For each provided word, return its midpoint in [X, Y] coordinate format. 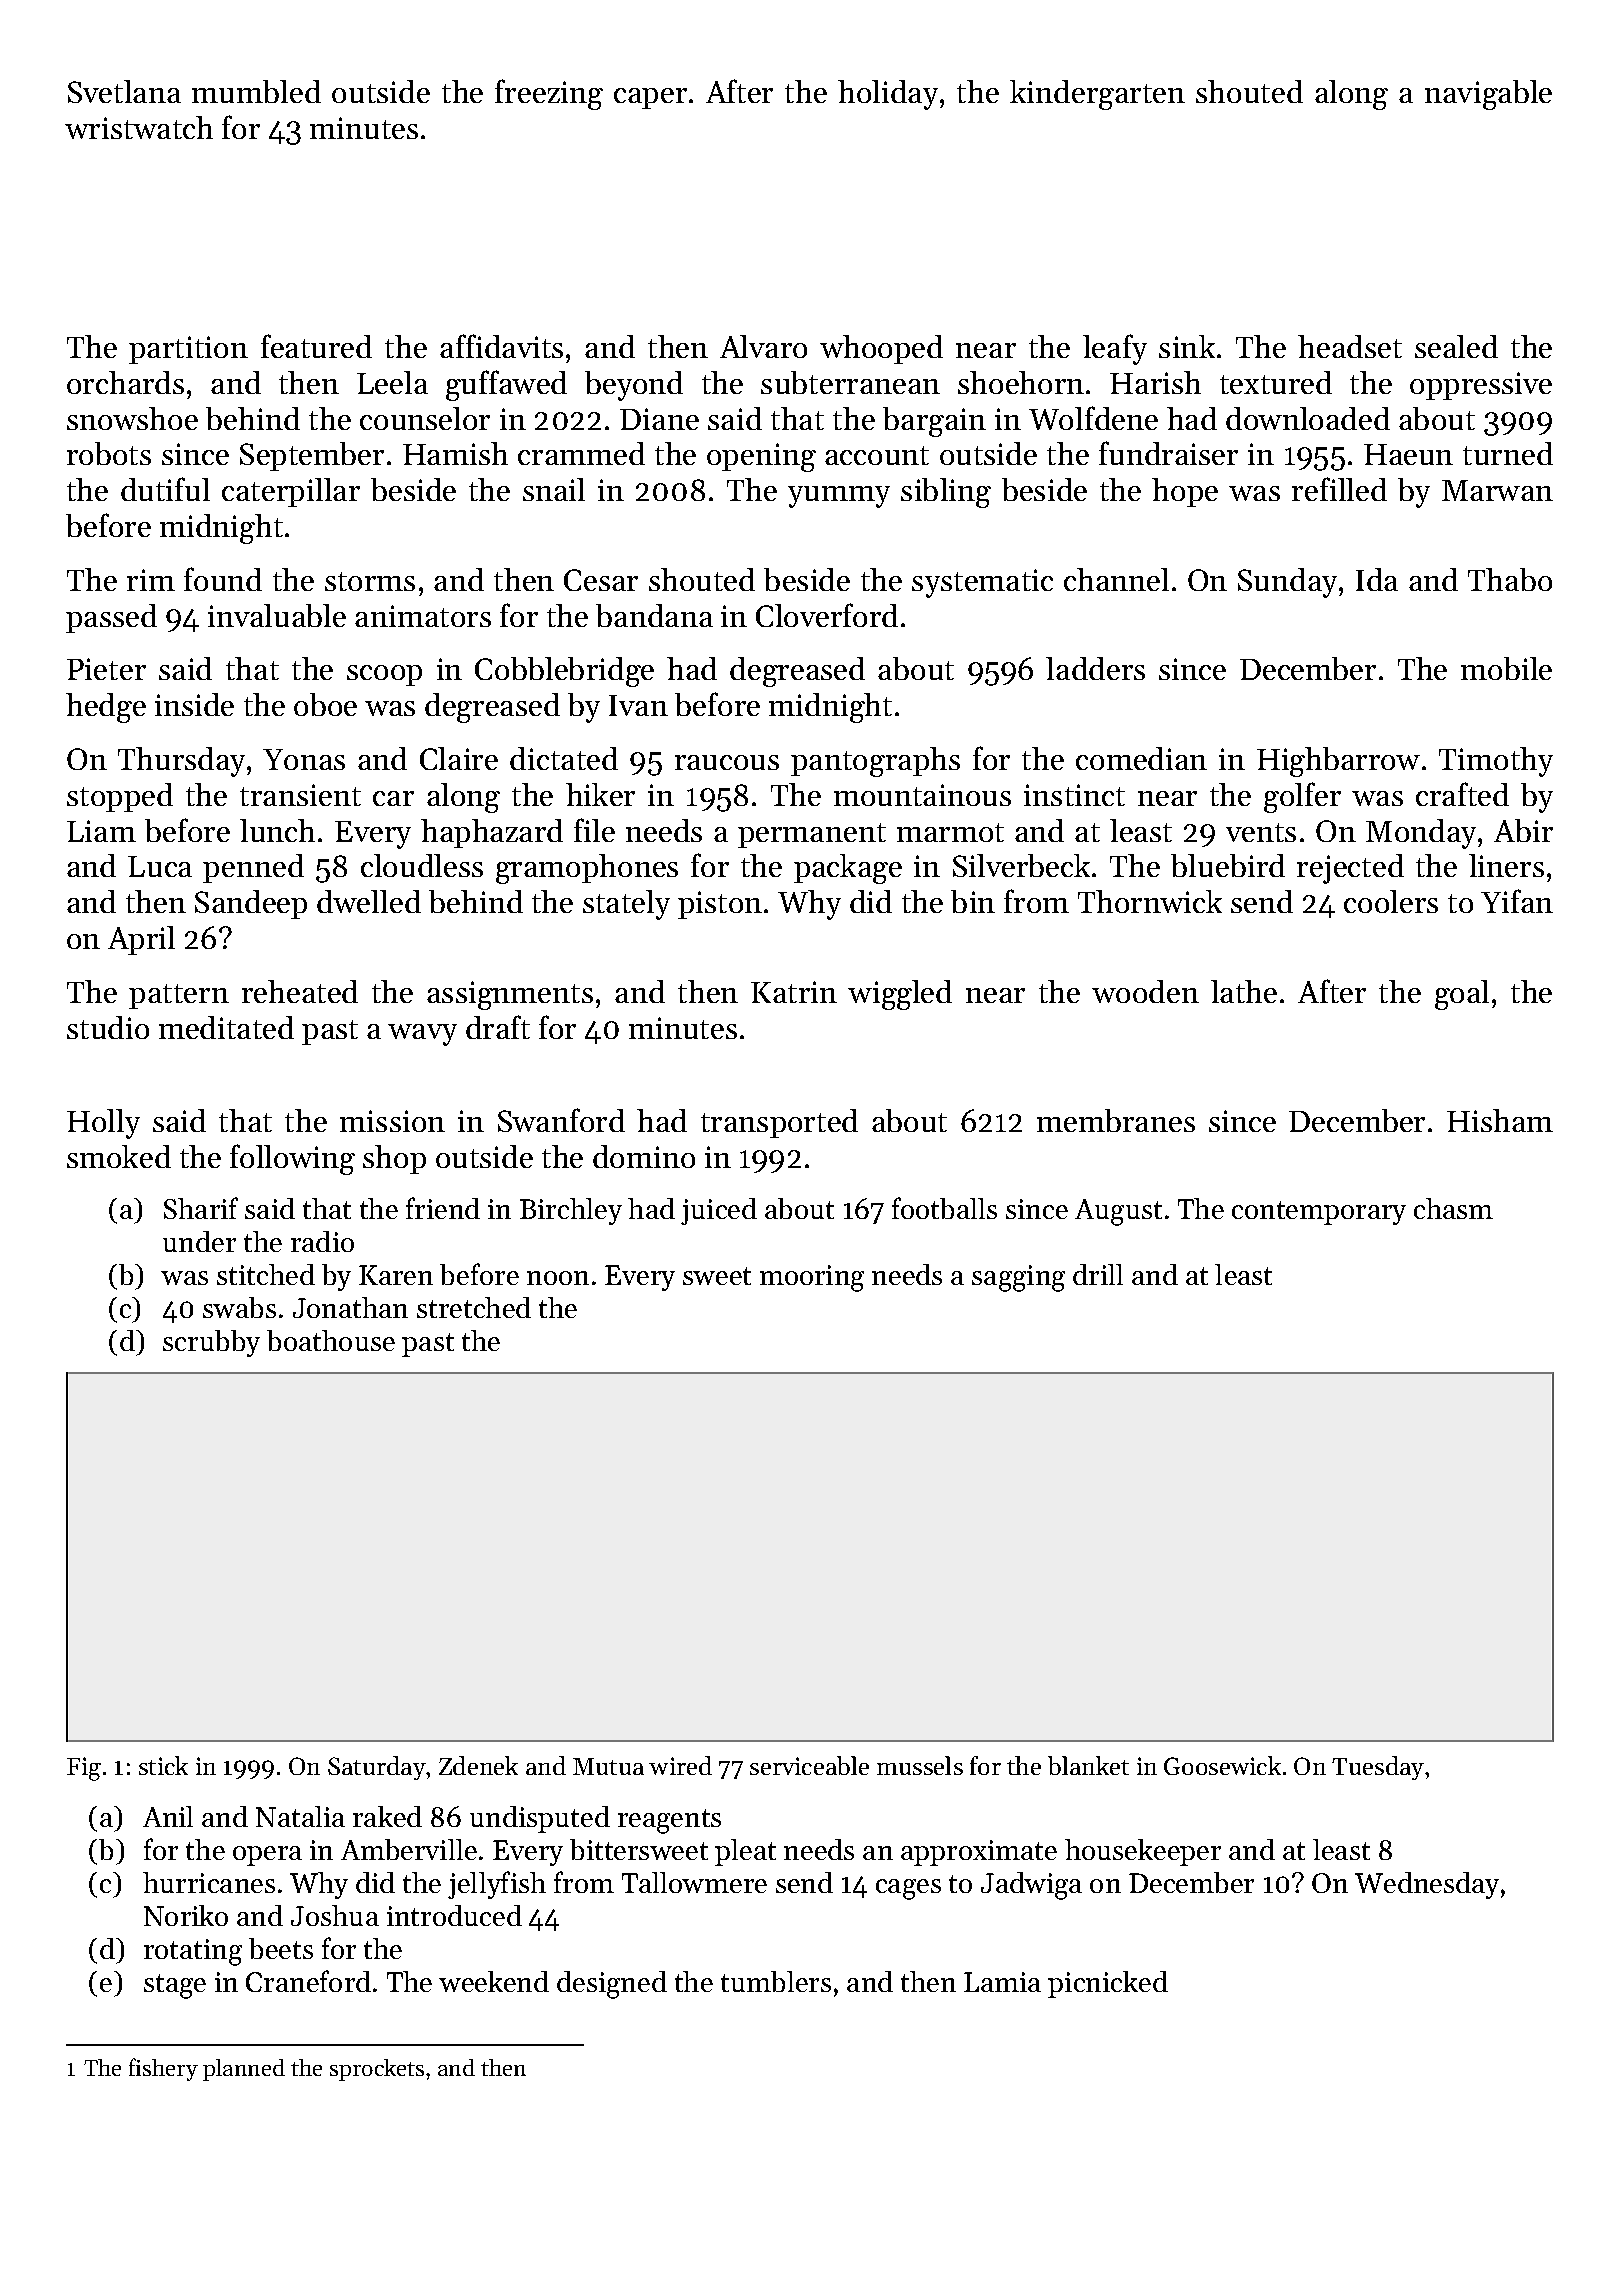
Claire [459, 758]
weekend [494, 1981]
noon [558, 1278]
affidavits [501, 346]
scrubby [211, 1343]
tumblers [776, 1981]
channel [1116, 579]
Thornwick [1150, 901]
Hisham [1500, 1120]
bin [973, 901]
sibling [946, 493]
